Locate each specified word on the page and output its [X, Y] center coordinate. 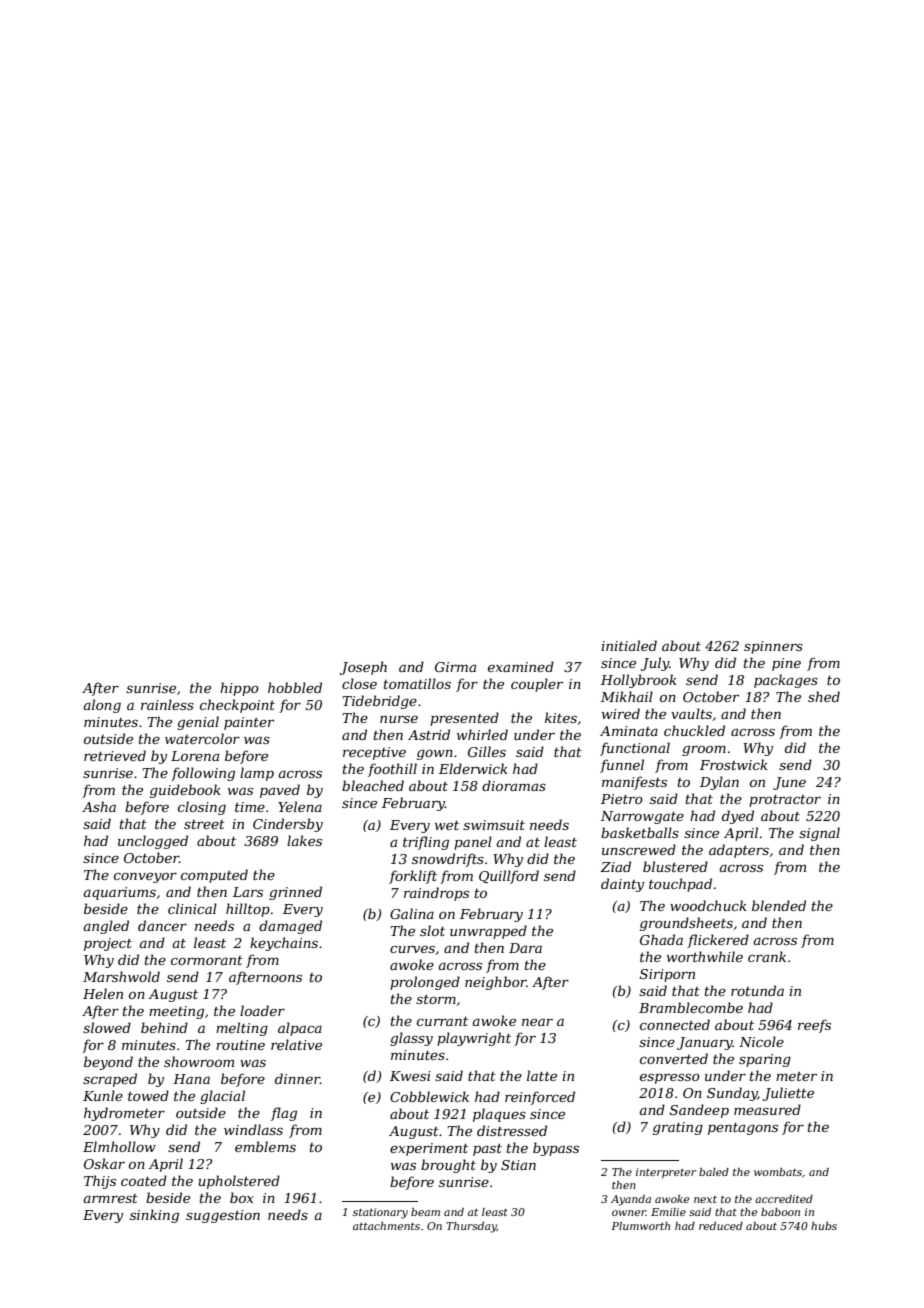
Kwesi [410, 1076]
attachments [386, 1226]
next [705, 1199]
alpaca [300, 1029]
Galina [412, 913]
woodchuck [708, 905]
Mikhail [627, 696]
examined [521, 666]
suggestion [223, 1216]
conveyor [145, 877]
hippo [239, 689]
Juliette [788, 1094]
